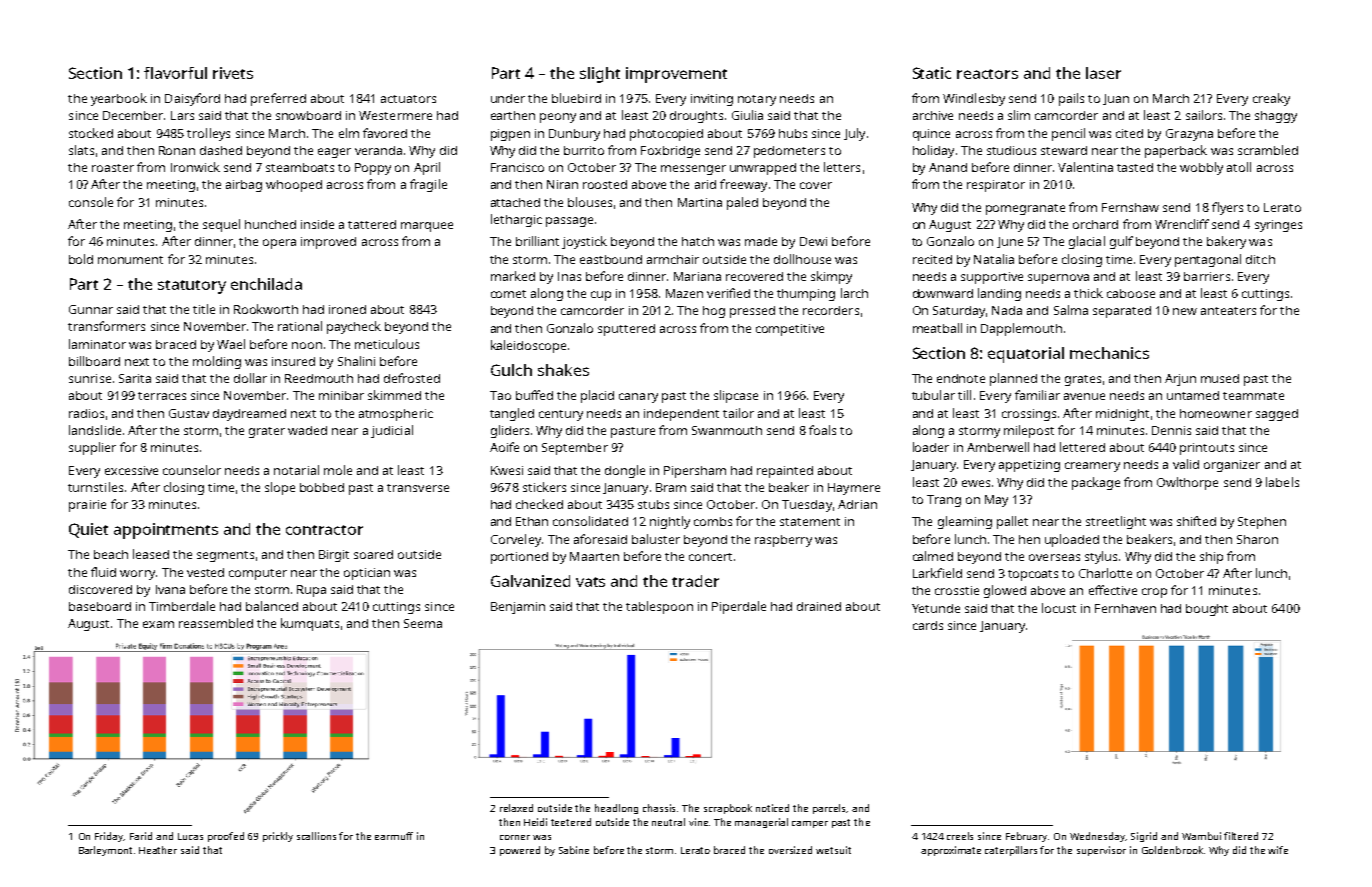  Describe the element at coordinates (1103, 73) in the screenshot. I see `laser` at that location.
